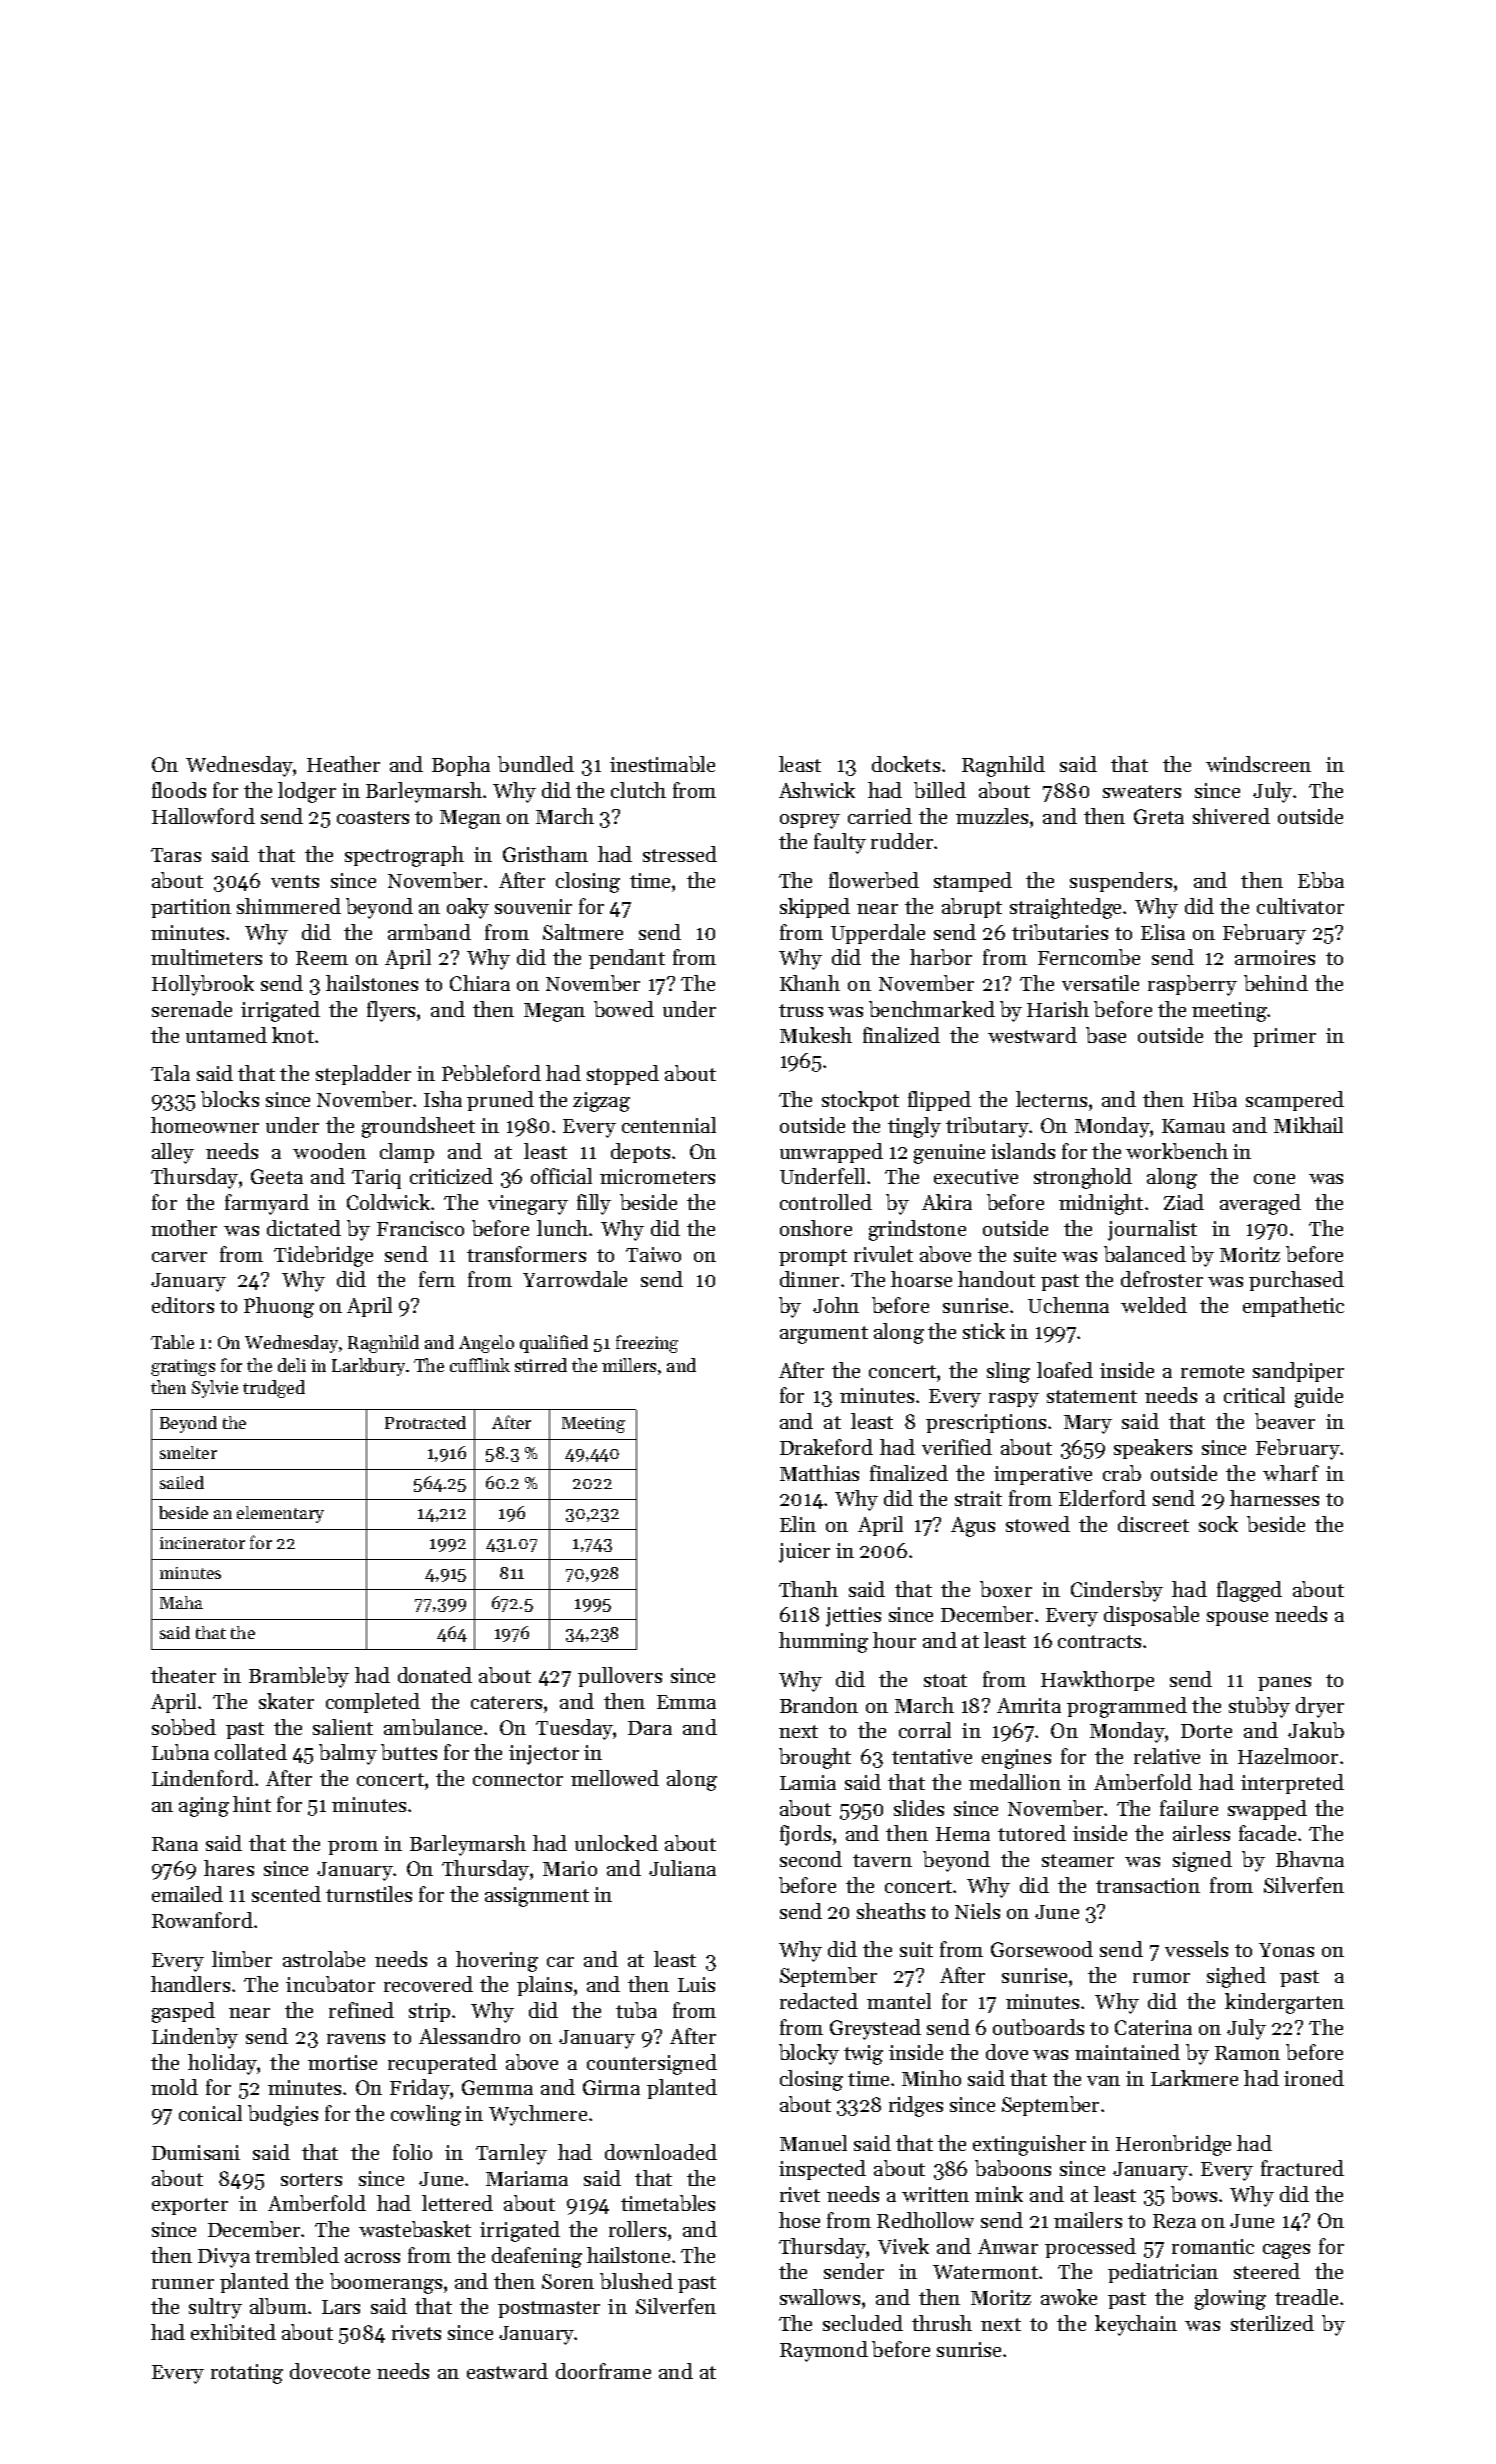 The width and height of the screenshot is (1496, 2464). Describe the element at coordinates (322, 958) in the screenshot. I see `Reem` at that location.
